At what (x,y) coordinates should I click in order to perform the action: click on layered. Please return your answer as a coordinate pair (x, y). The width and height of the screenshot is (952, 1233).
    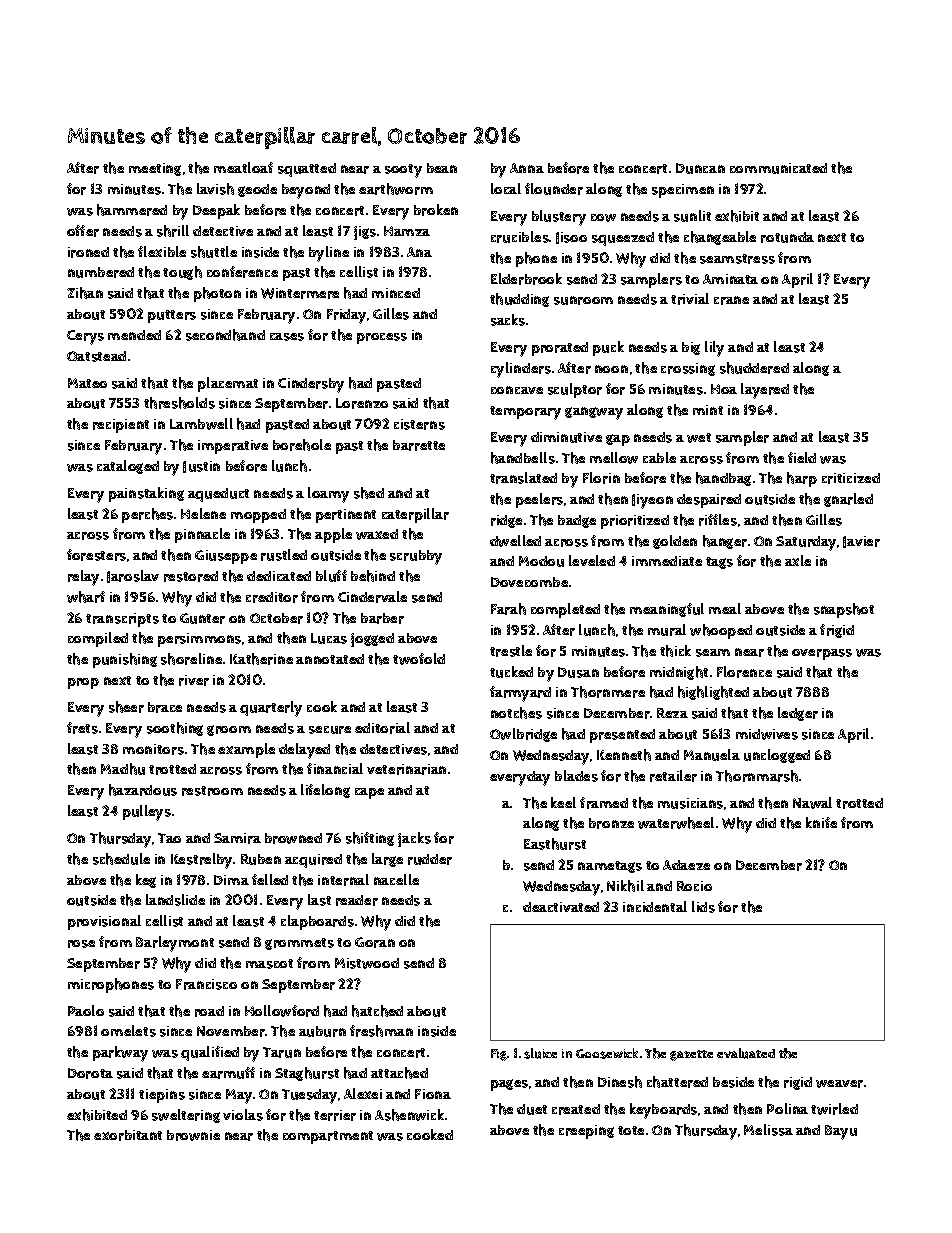
    Looking at the image, I should click on (765, 391).
